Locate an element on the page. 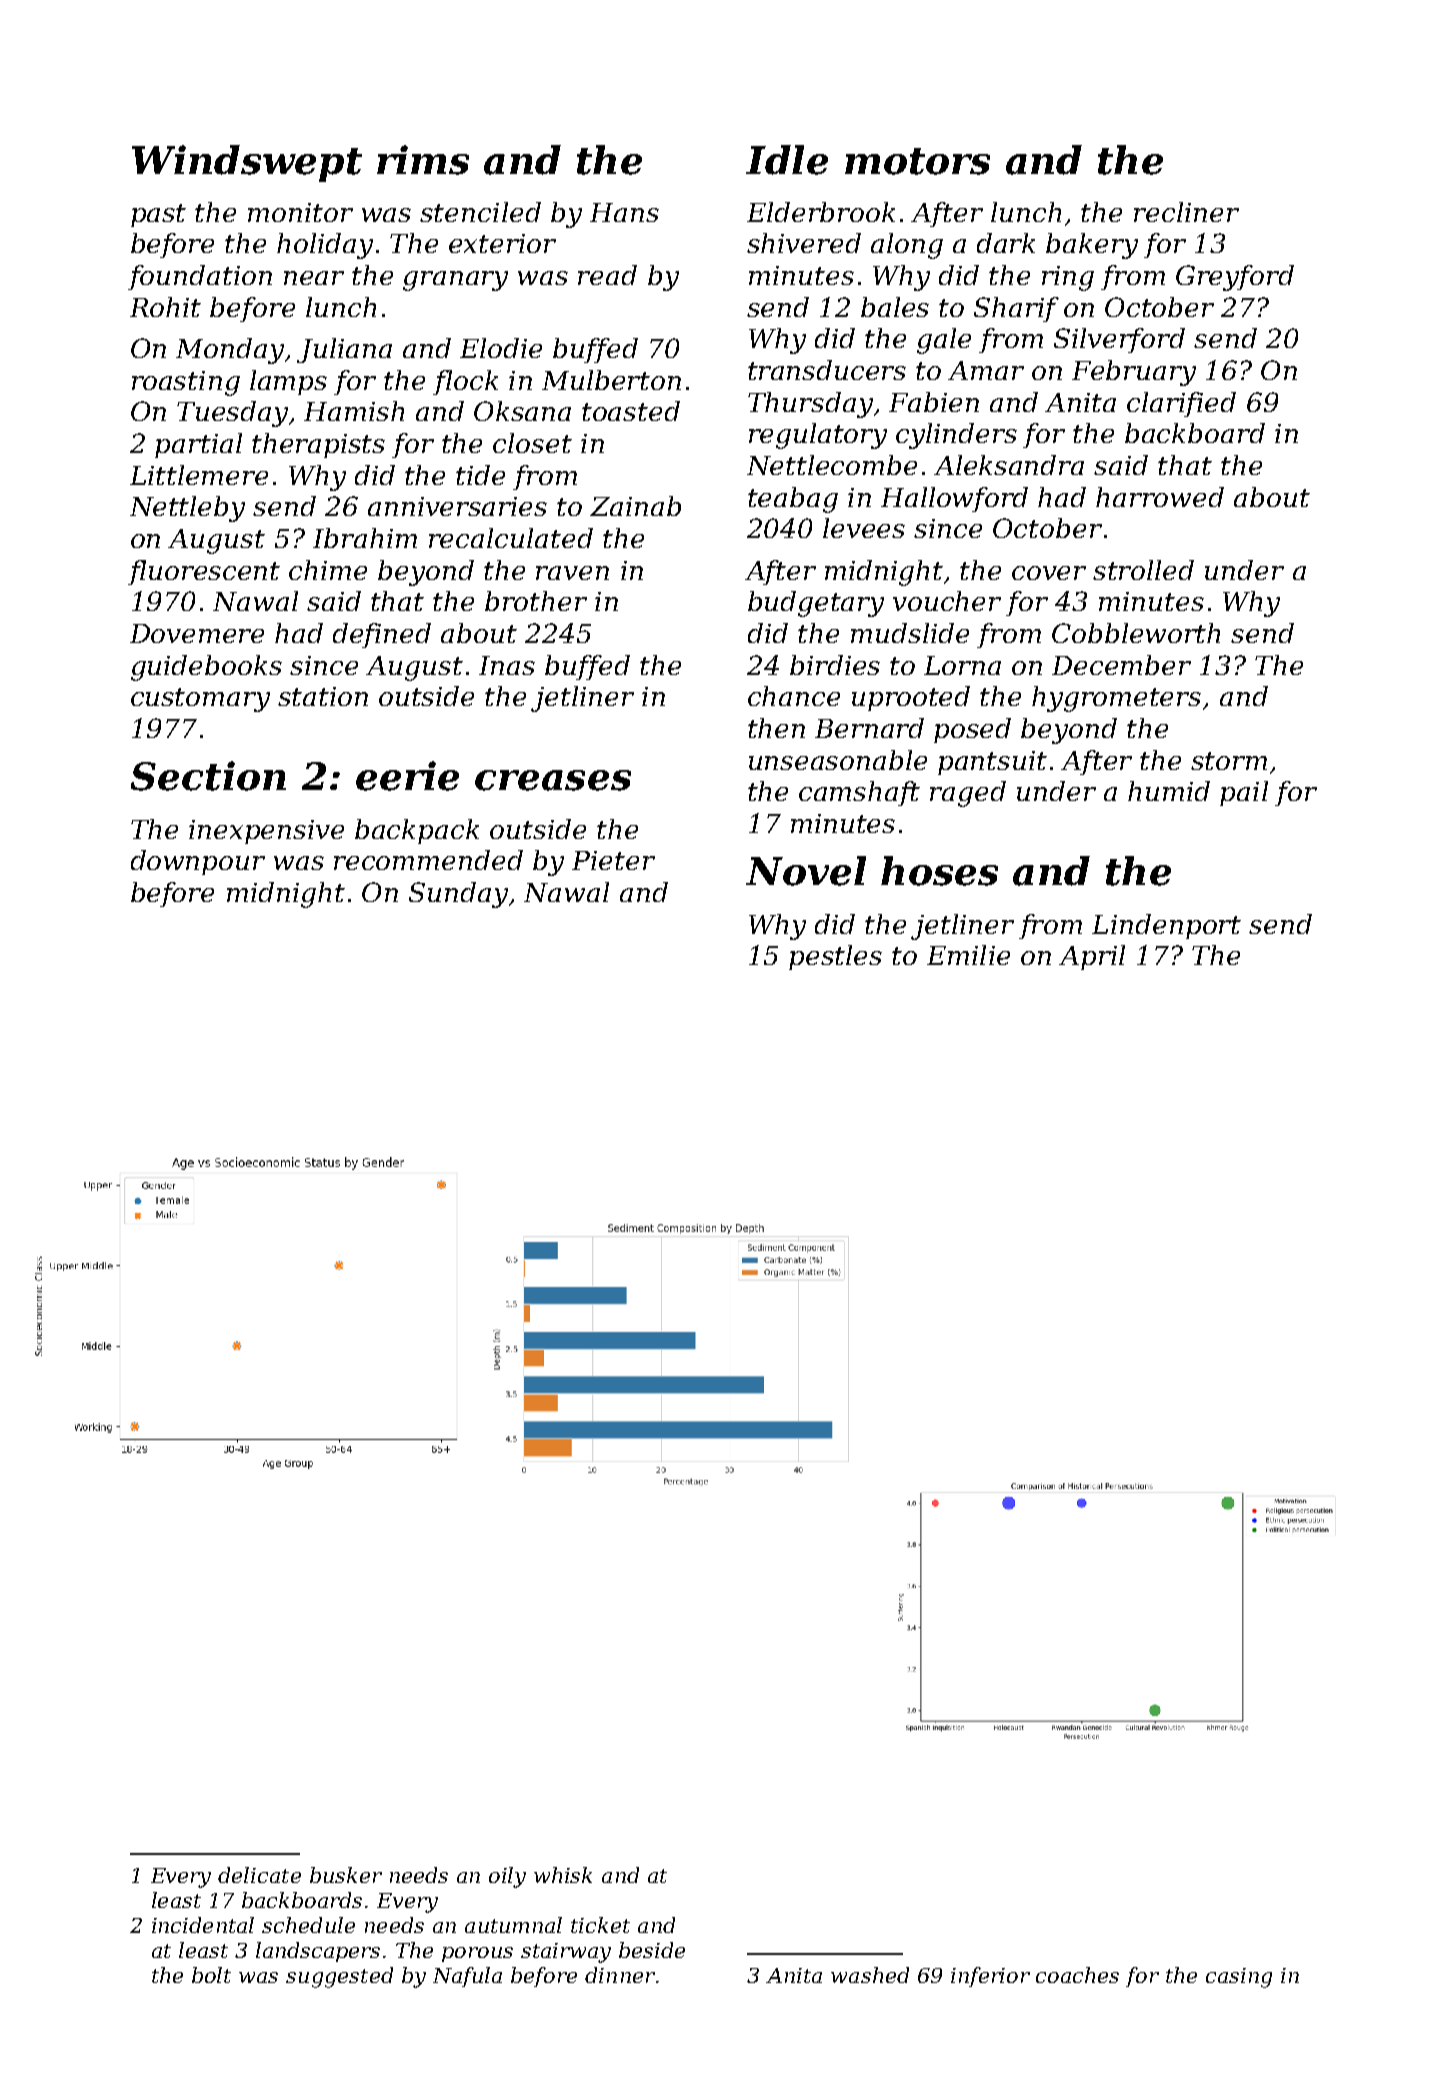 Image resolution: width=1450 pixels, height=2100 pixels. past is located at coordinates (158, 215).
